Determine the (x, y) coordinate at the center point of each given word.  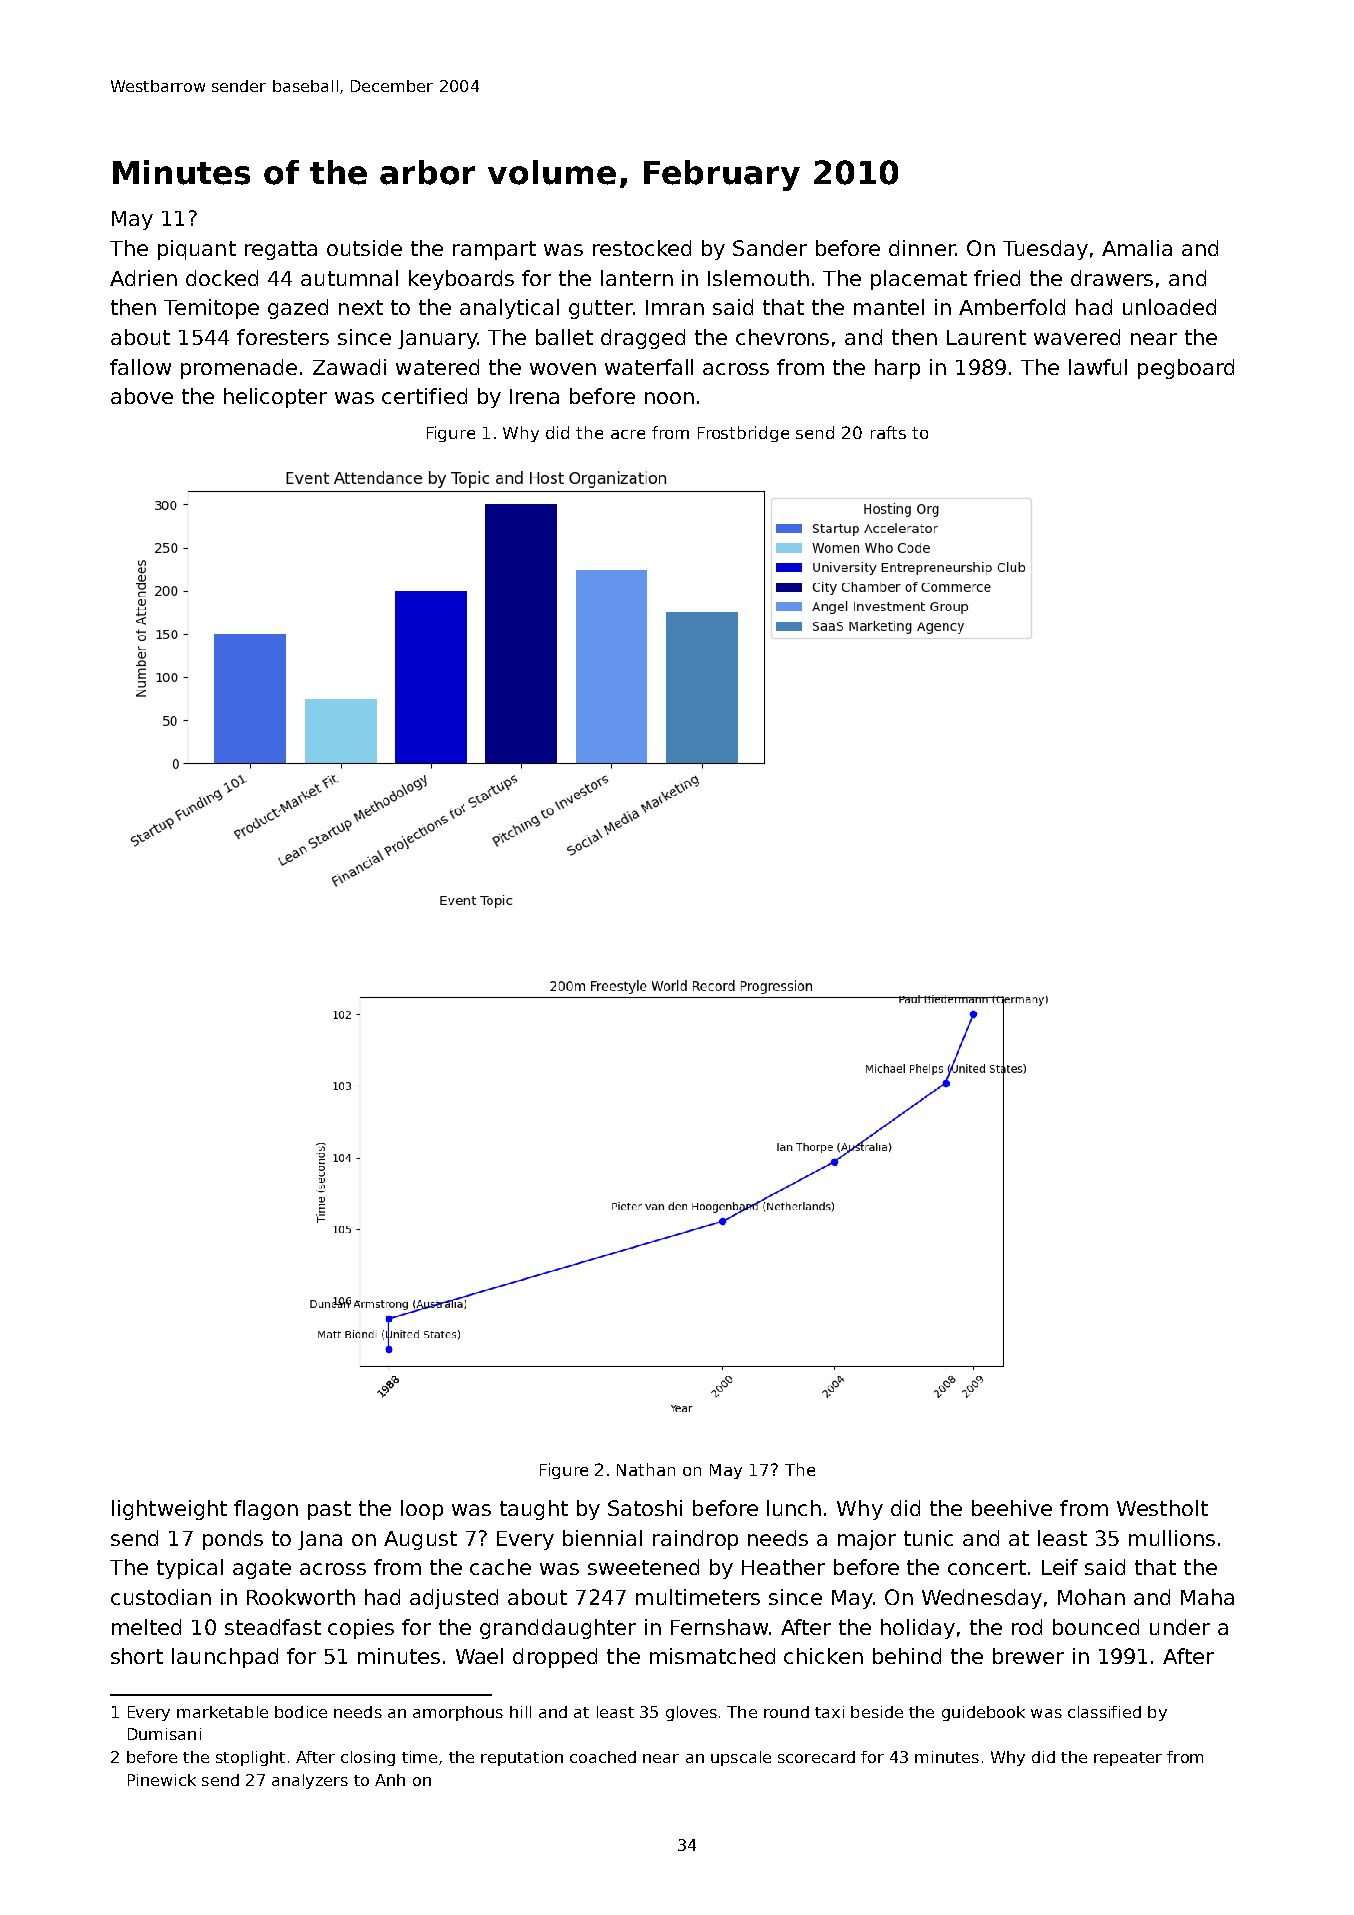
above (142, 396)
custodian (161, 1597)
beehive (1012, 1508)
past (329, 1510)
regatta (281, 250)
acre (628, 434)
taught (534, 1510)
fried (997, 278)
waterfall (649, 367)
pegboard (1186, 369)
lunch (794, 1508)
